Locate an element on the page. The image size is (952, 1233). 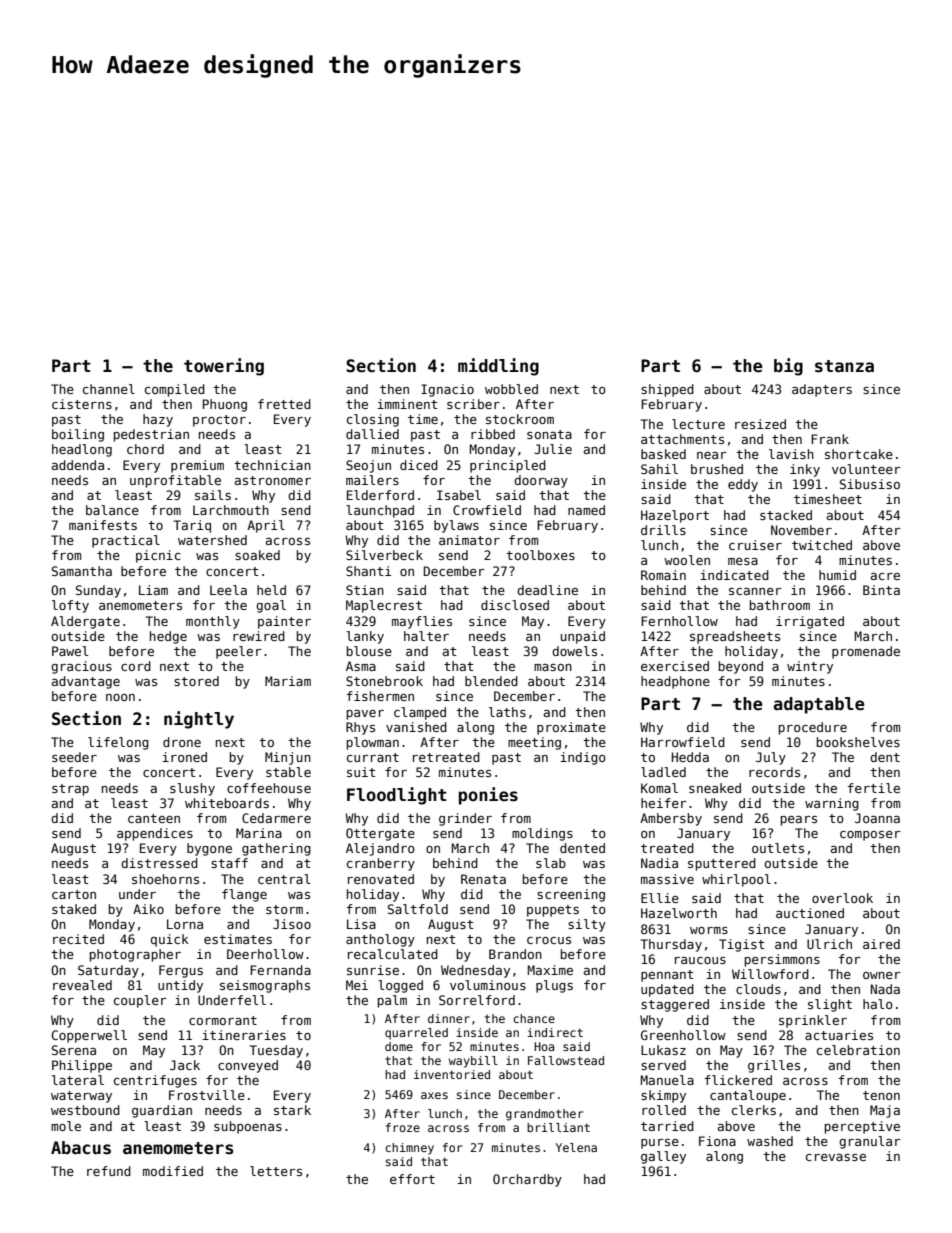
chimney is located at coordinates (409, 1149).
